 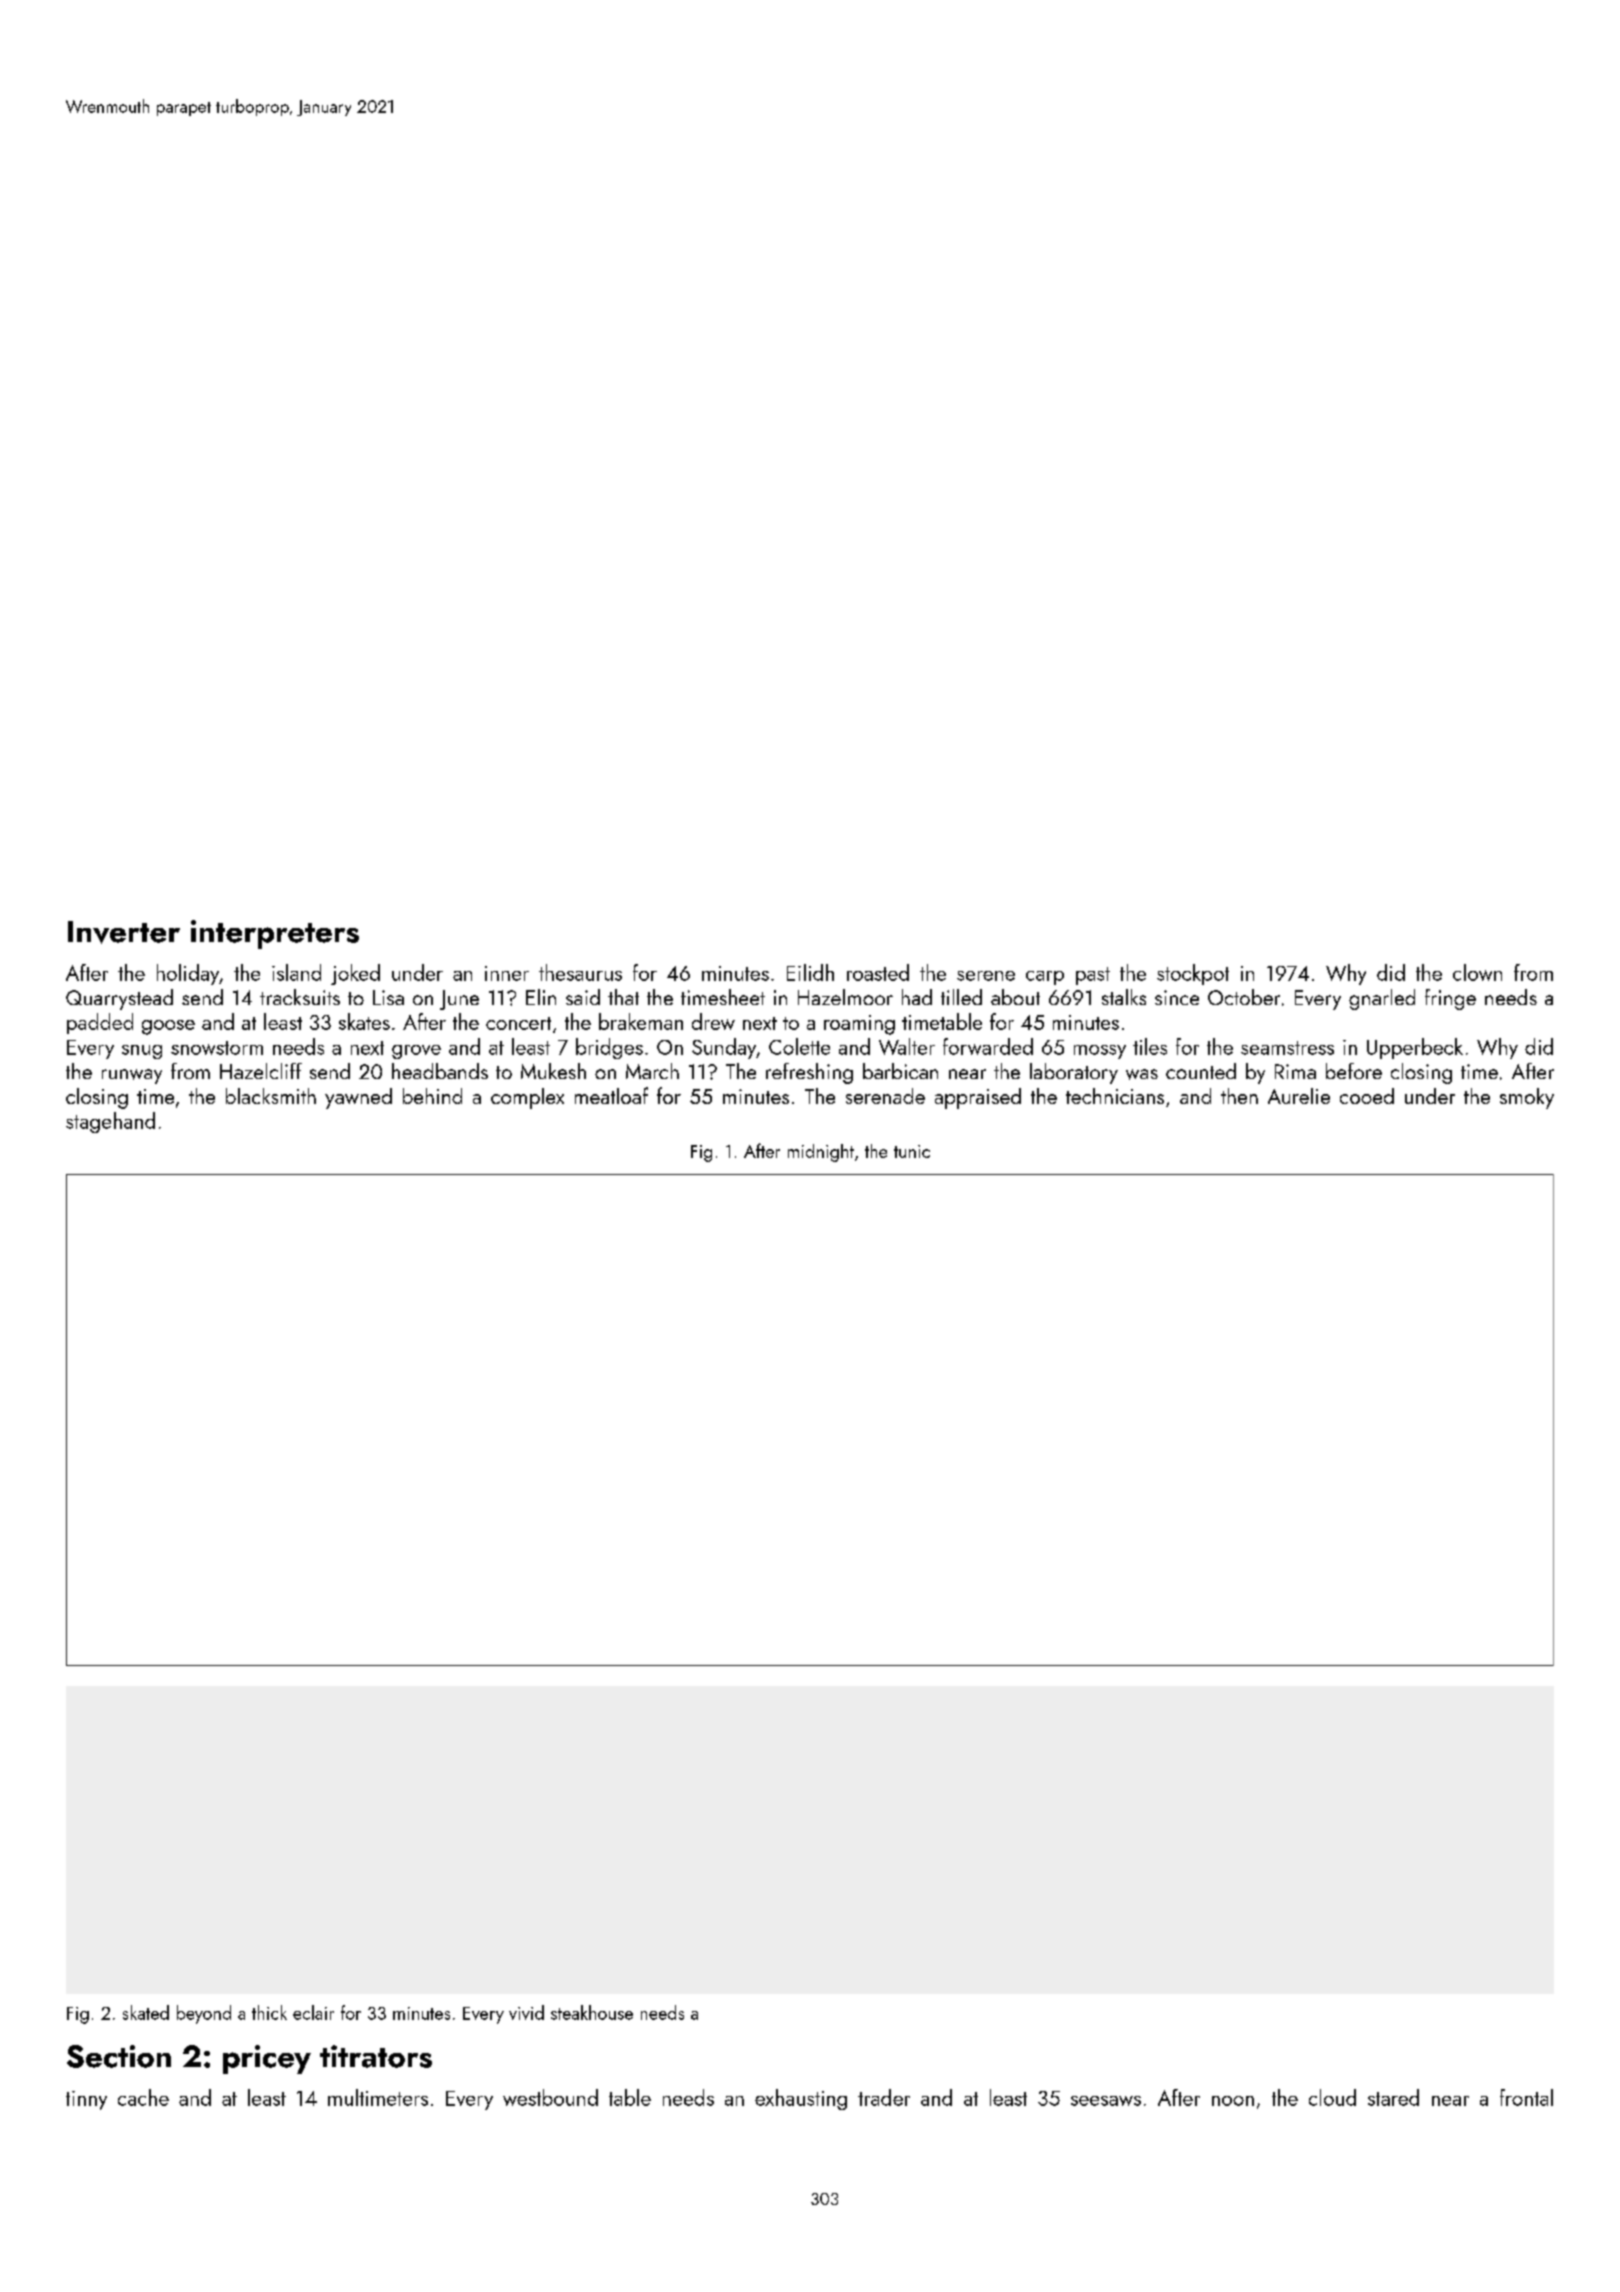 I want to click on steakhouse, so click(x=592, y=2012).
